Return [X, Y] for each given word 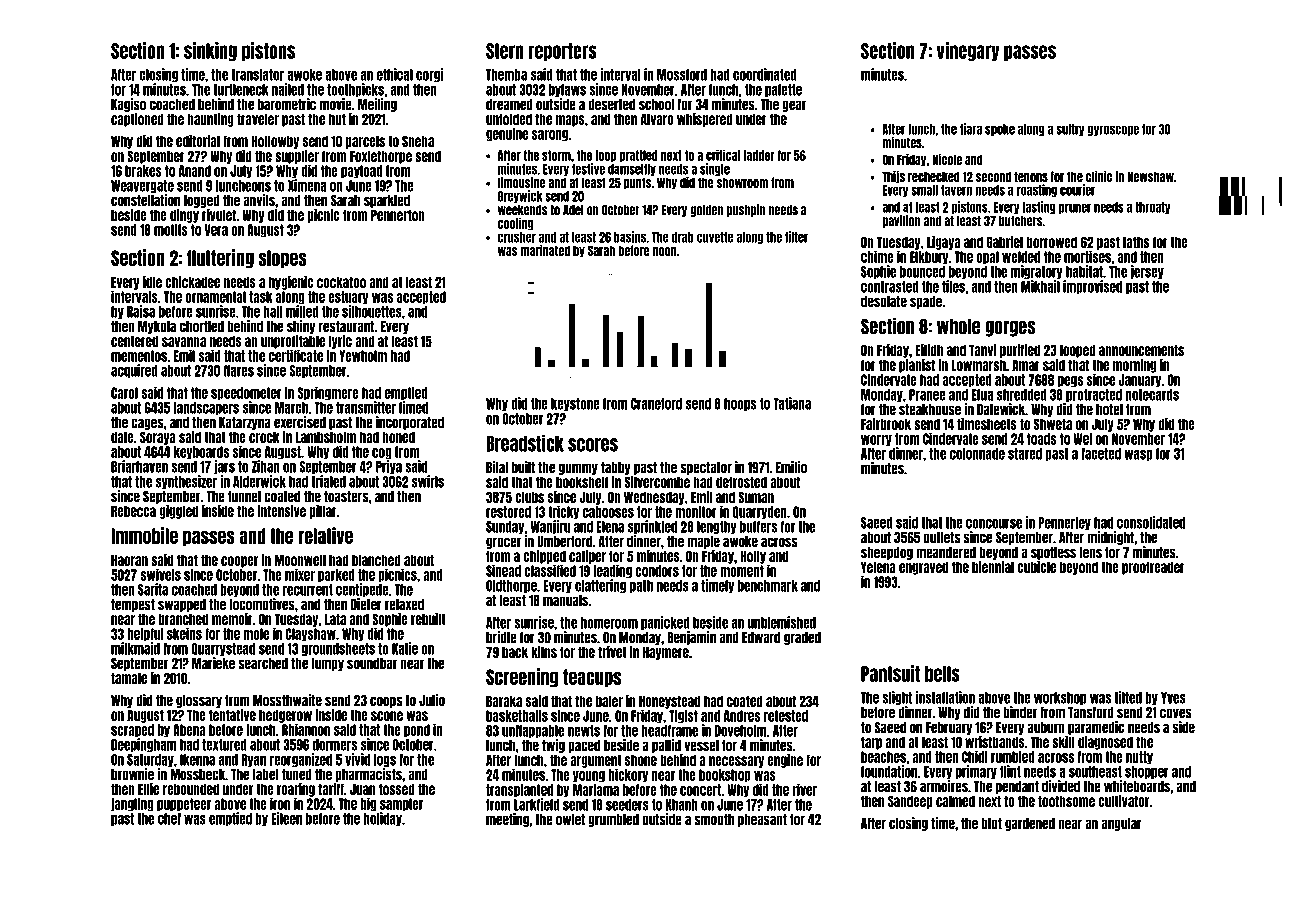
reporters [563, 52]
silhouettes [372, 311]
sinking [210, 51]
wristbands [995, 742]
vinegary [968, 51]
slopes [282, 259]
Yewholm [363, 356]
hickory [628, 775]
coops [386, 702]
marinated [545, 250]
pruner [1075, 208]
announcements [1141, 350]
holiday [382, 819]
